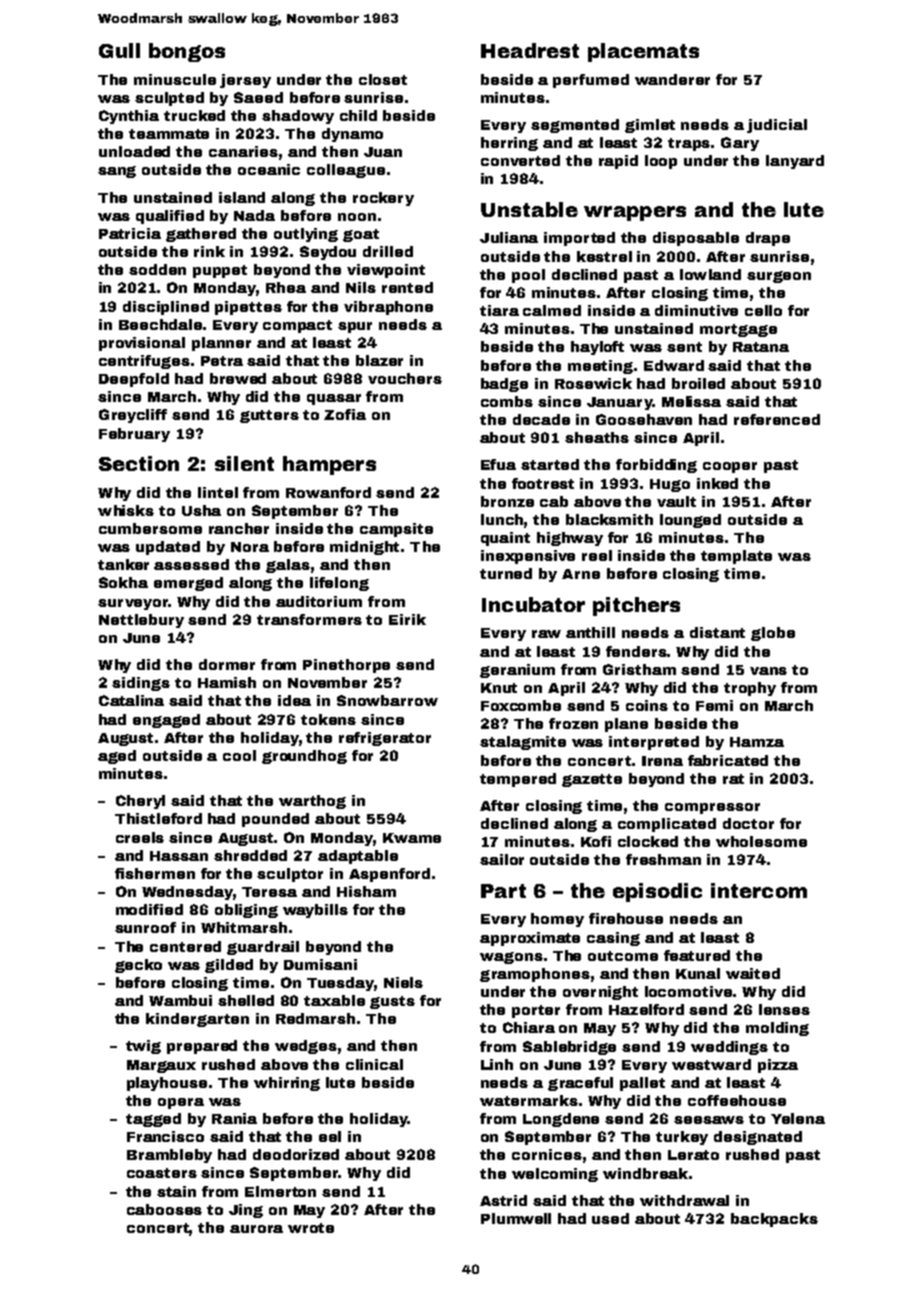 The image size is (924, 1308). What do you see at coordinates (412, 838) in the screenshot?
I see `Kwame` at bounding box center [412, 838].
